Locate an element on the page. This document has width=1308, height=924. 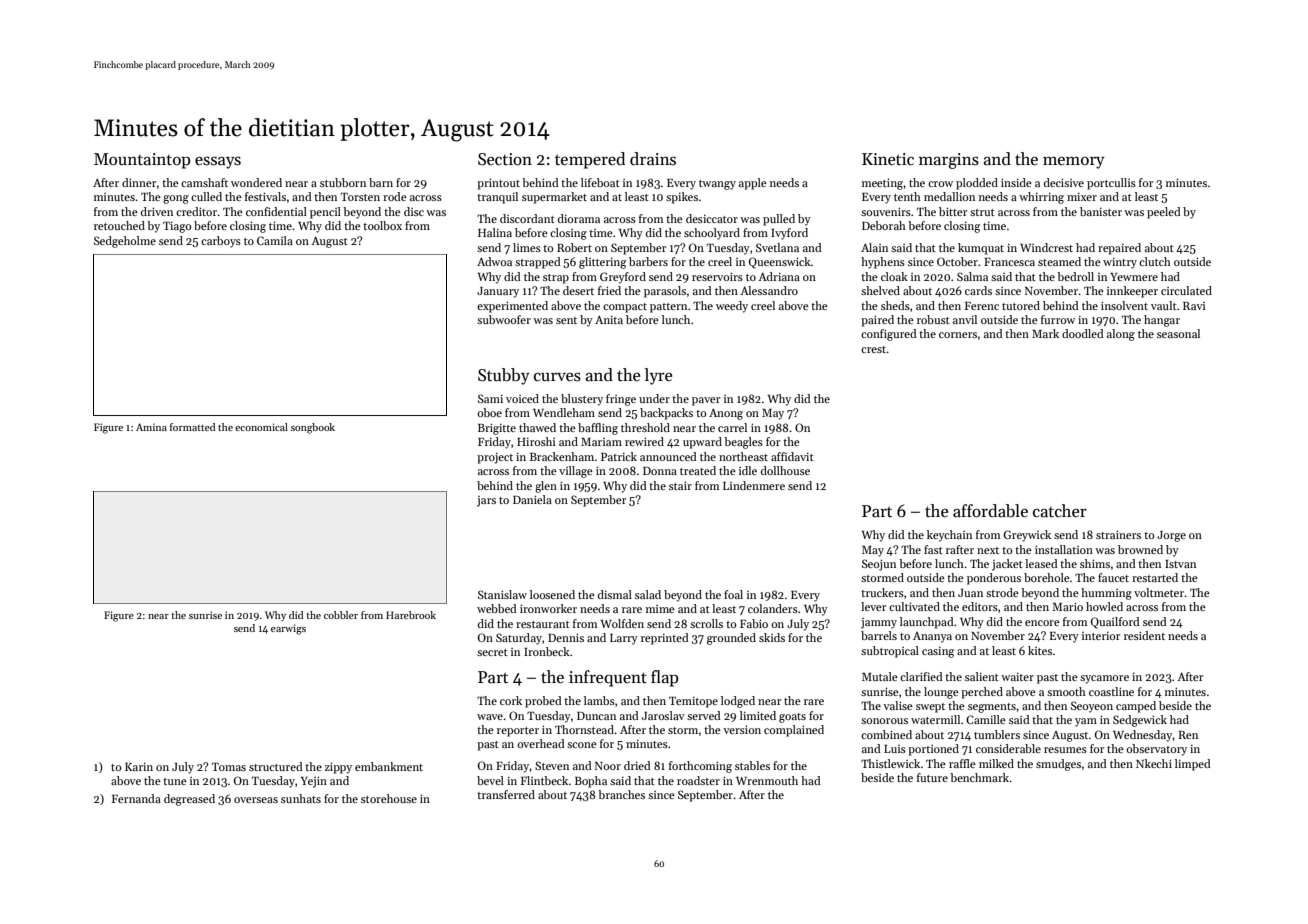
earwigs is located at coordinates (288, 629).
